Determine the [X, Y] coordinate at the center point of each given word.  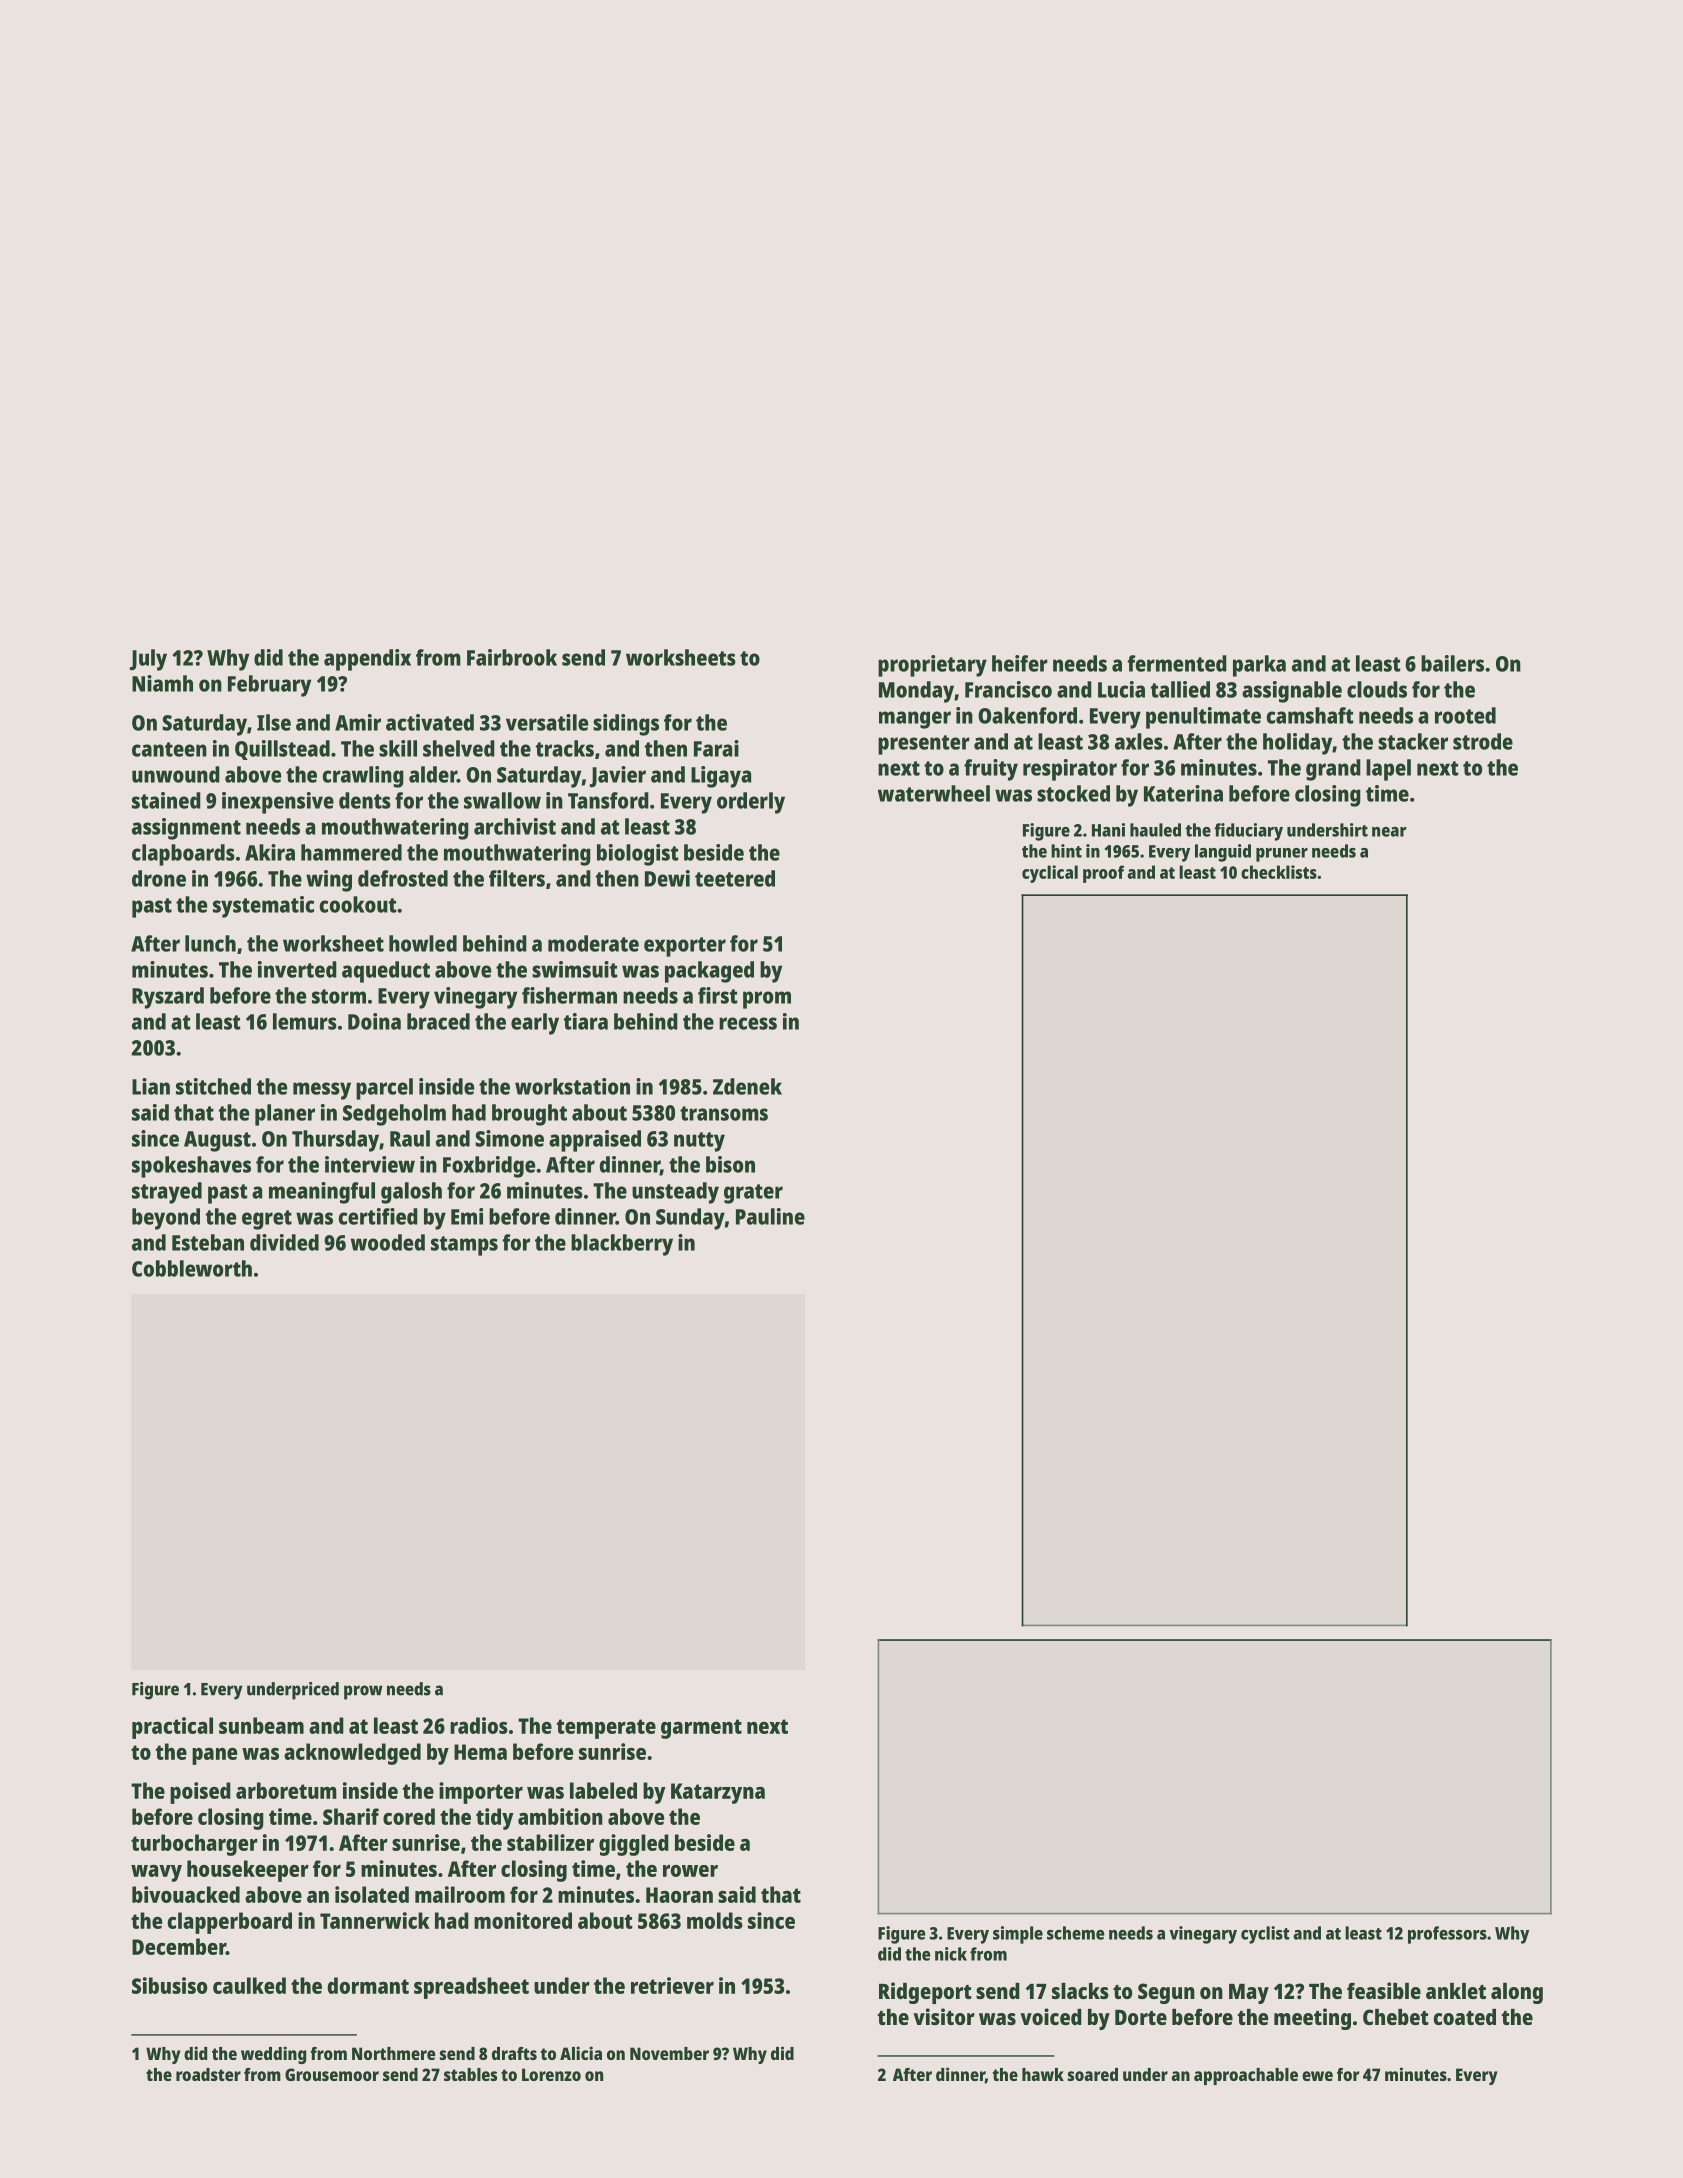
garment [701, 1729]
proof [1103, 874]
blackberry [622, 1245]
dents [365, 800]
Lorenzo [551, 2074]
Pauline [770, 1216]
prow [363, 1692]
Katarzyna [718, 1793]
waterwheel [934, 793]
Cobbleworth [192, 1268]
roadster [208, 2074]
